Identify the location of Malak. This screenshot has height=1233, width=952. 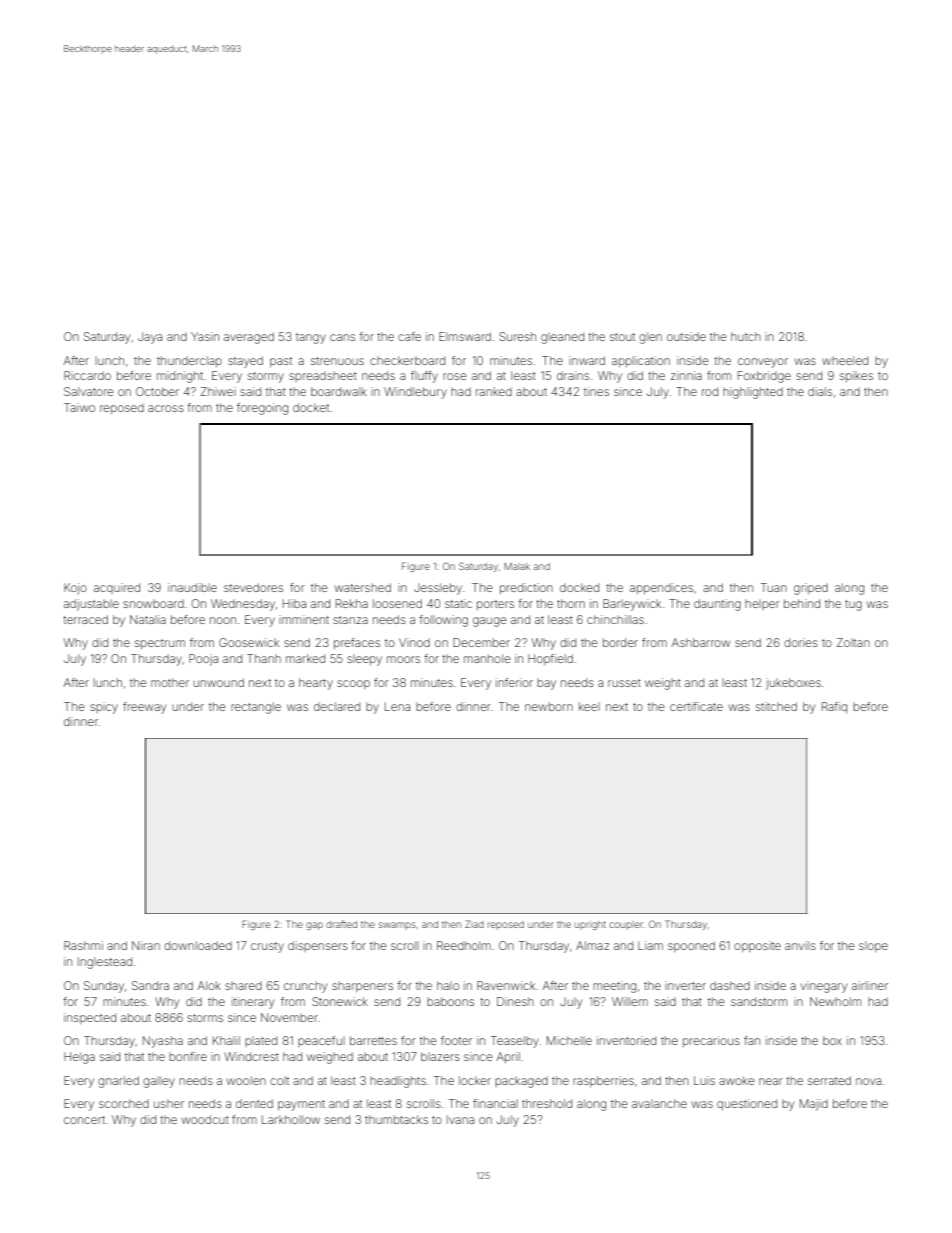
(517, 566).
